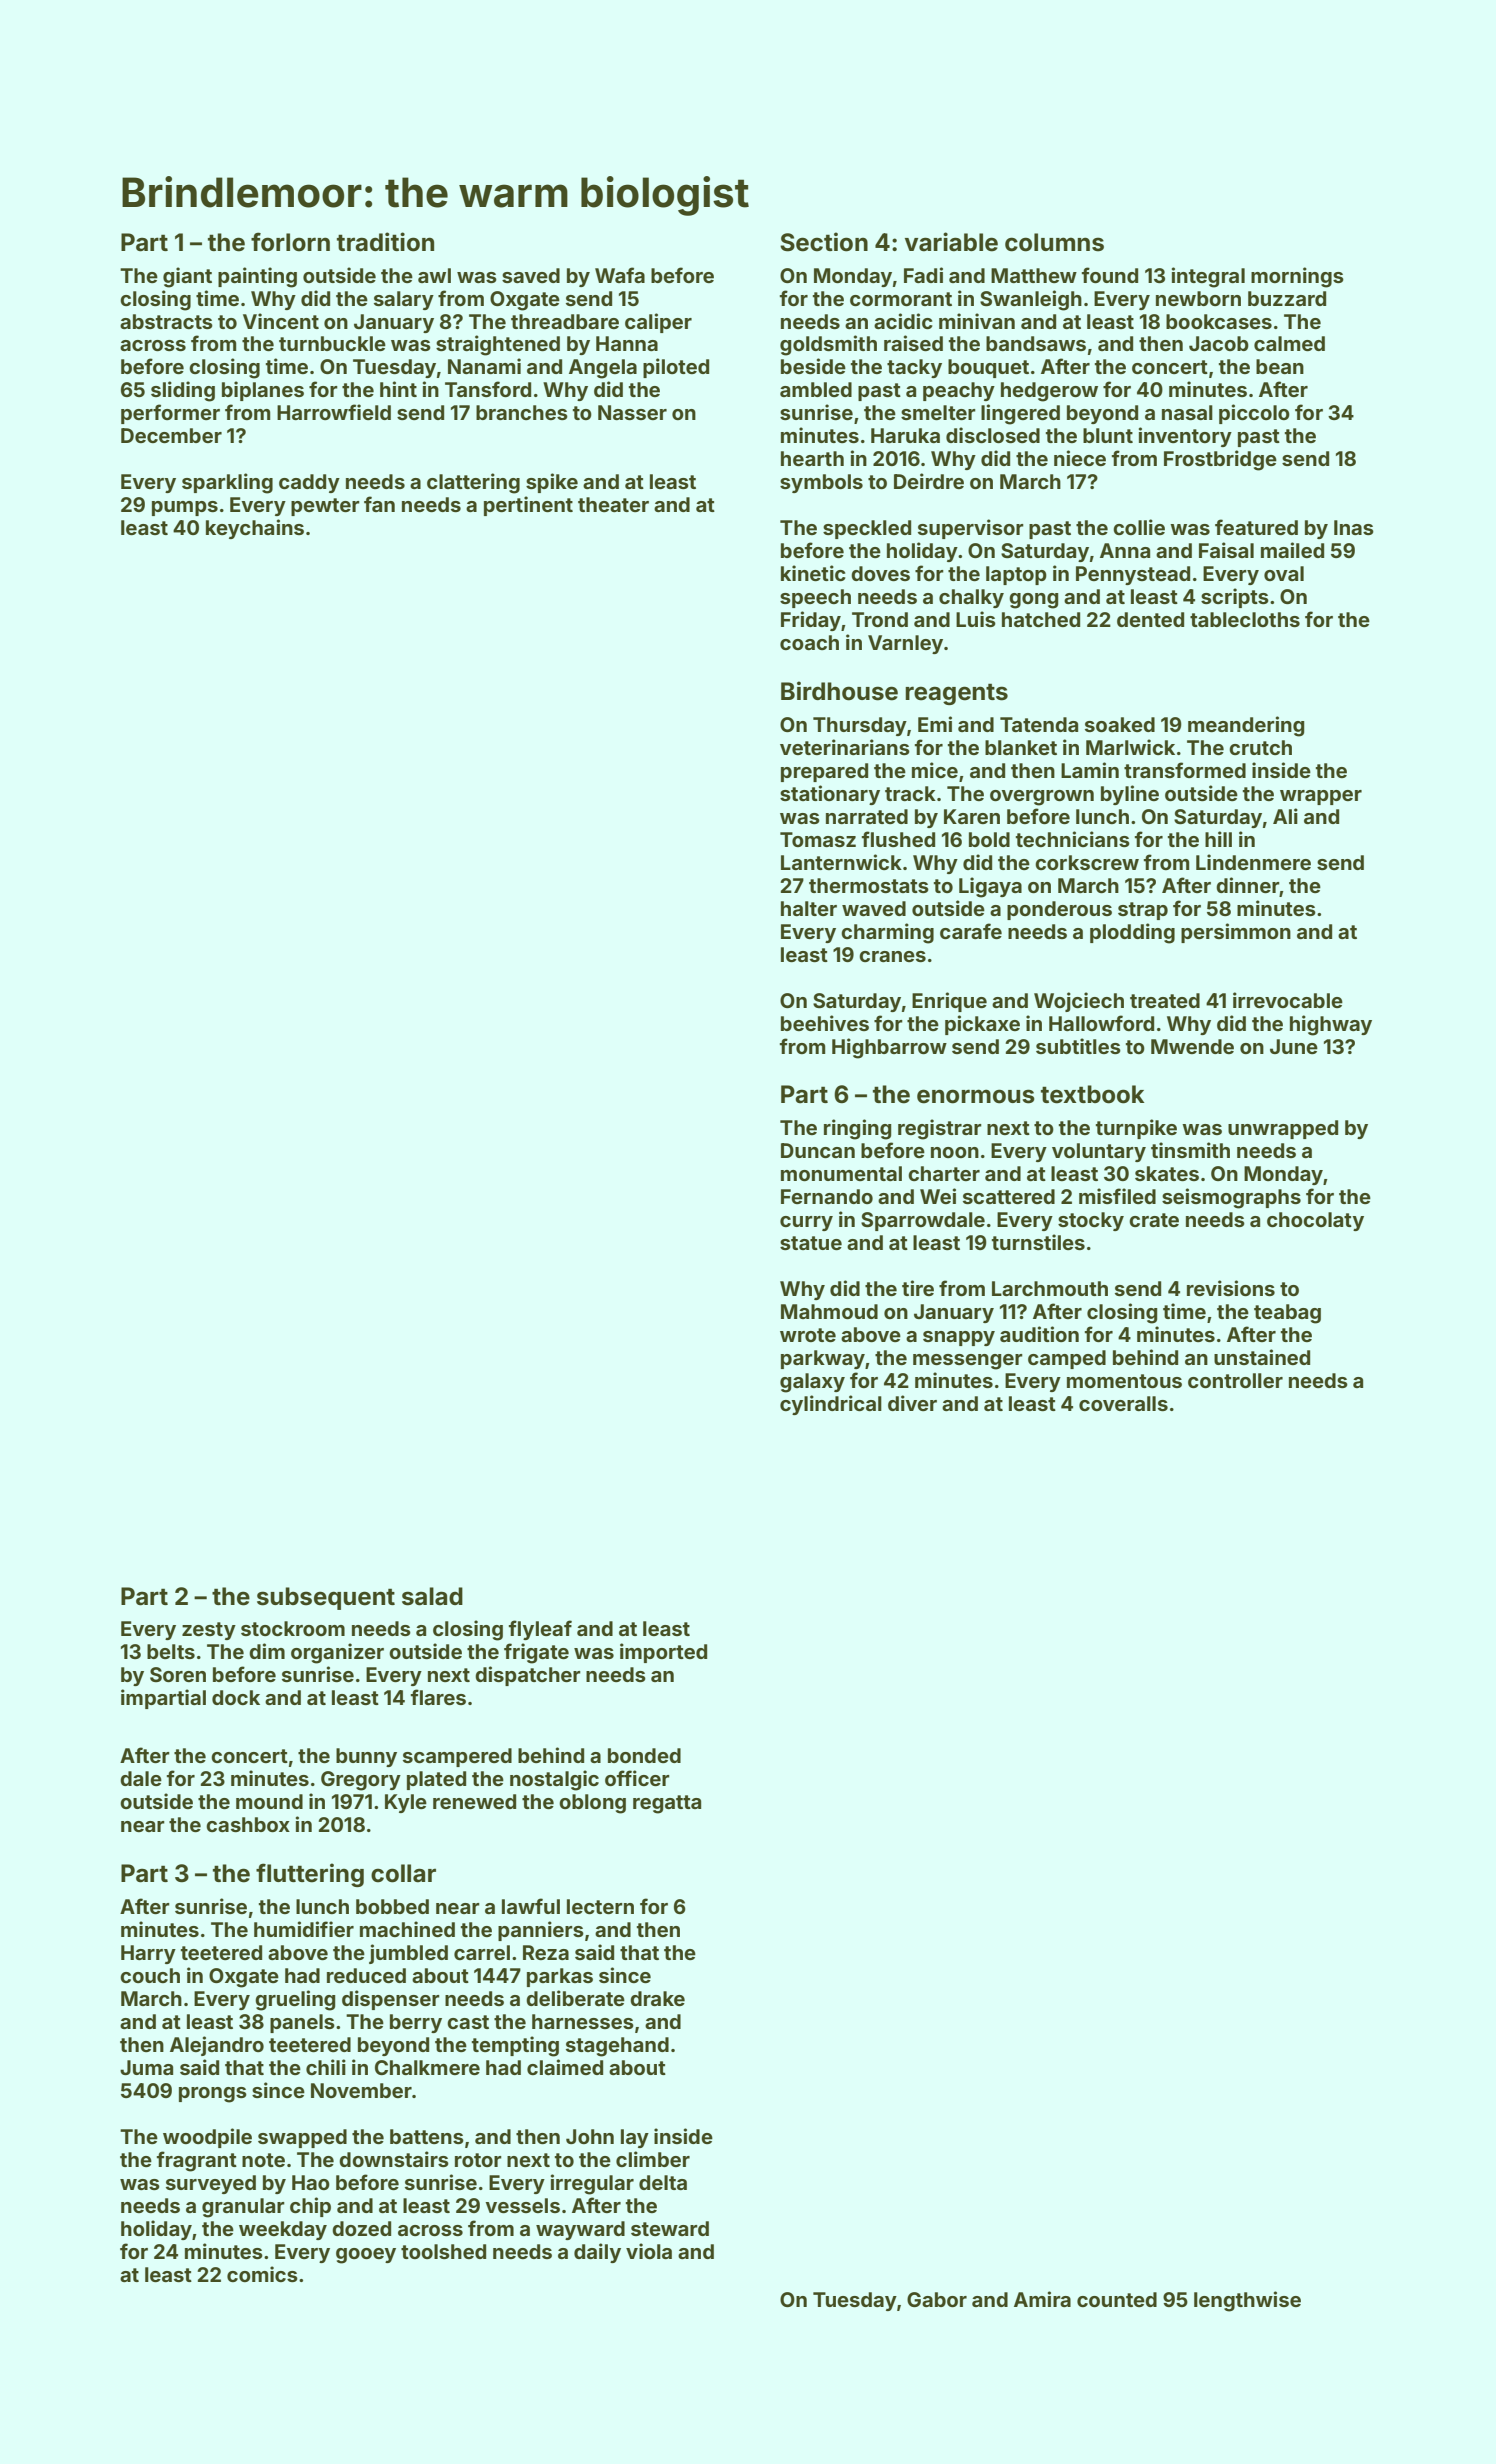  I want to click on surveyed, so click(211, 2184).
